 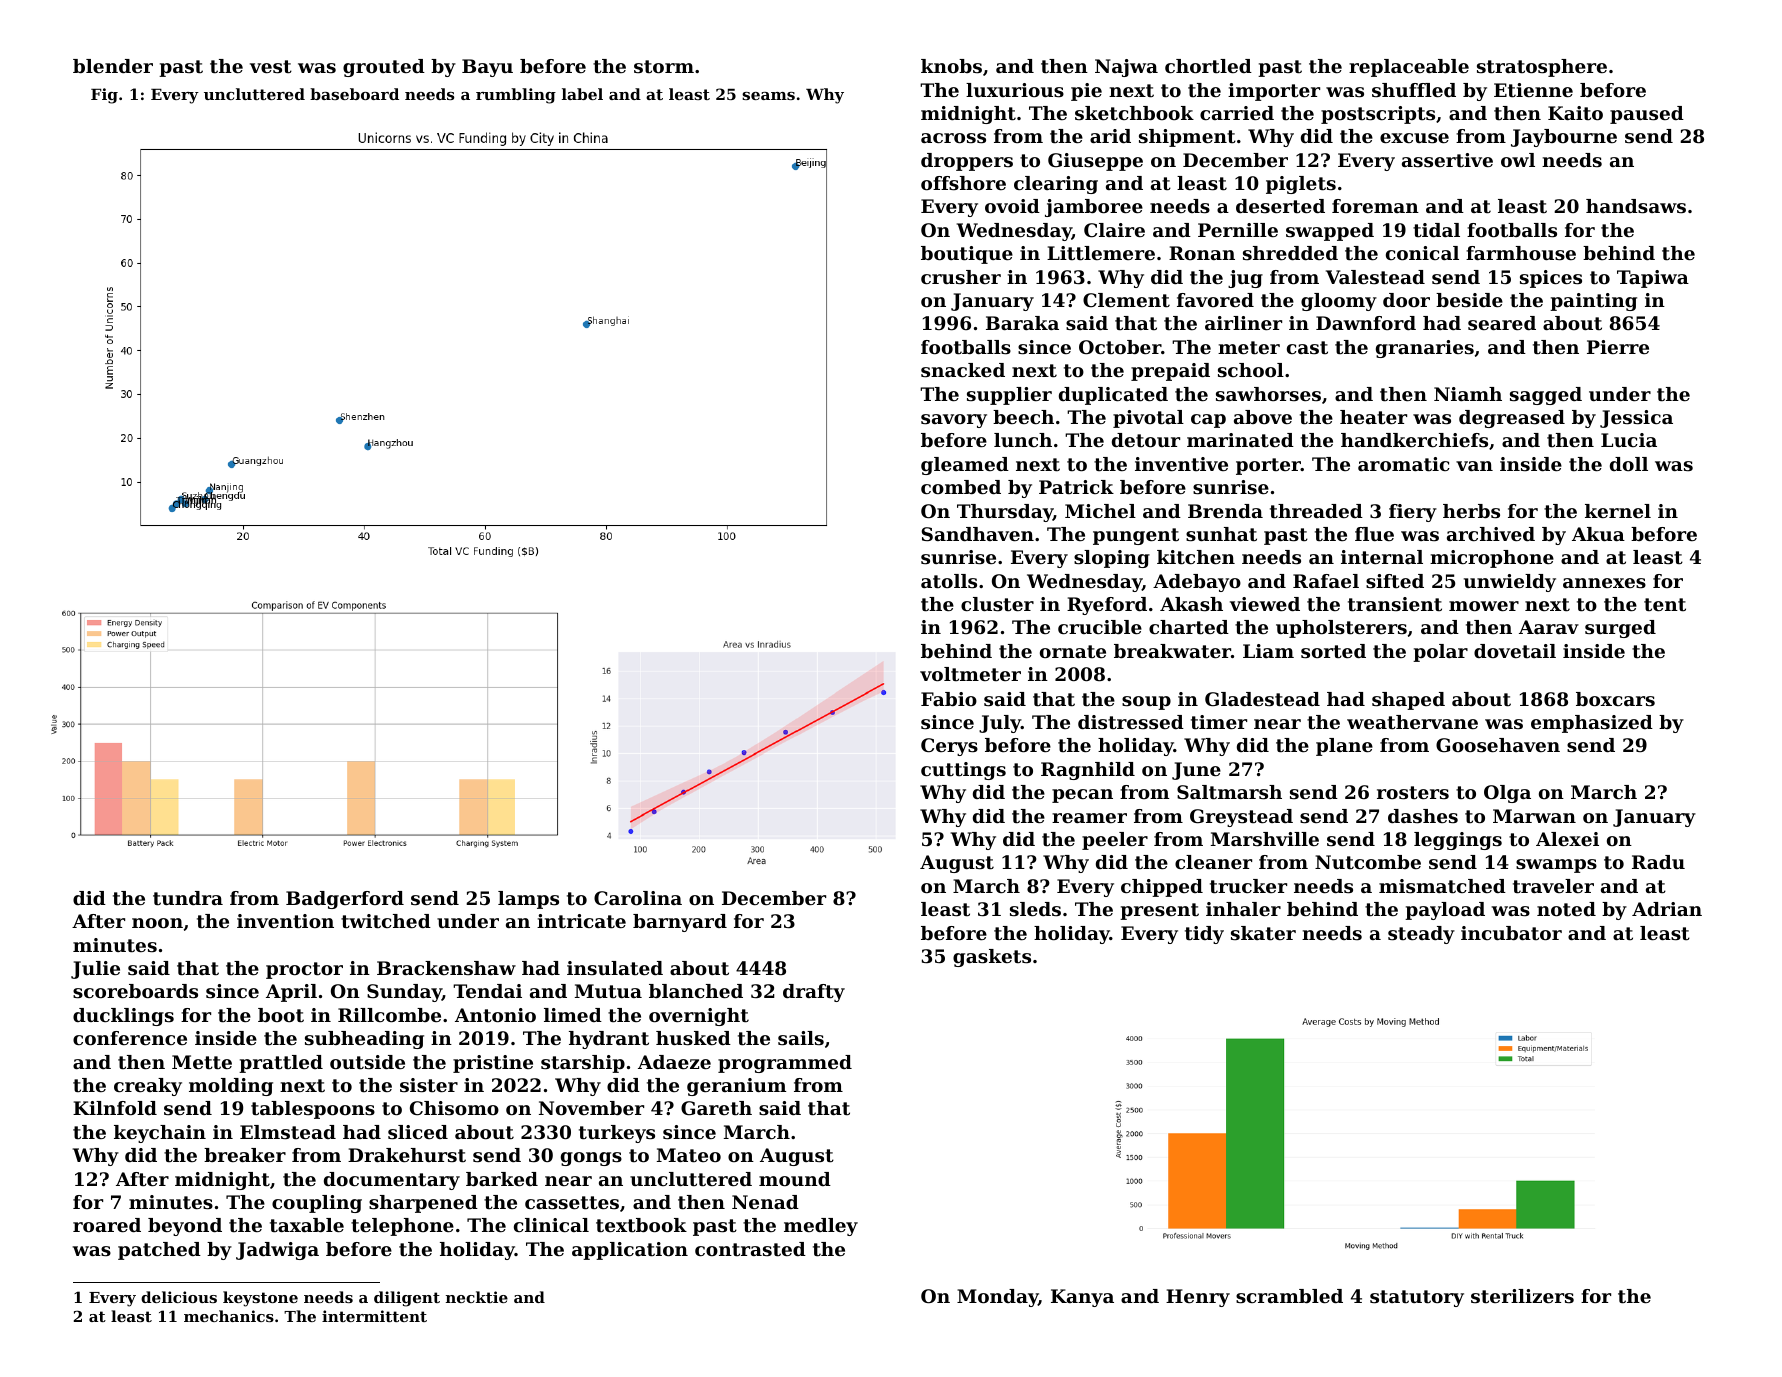 What do you see at coordinates (1667, 909) in the screenshot?
I see `Adrian` at bounding box center [1667, 909].
